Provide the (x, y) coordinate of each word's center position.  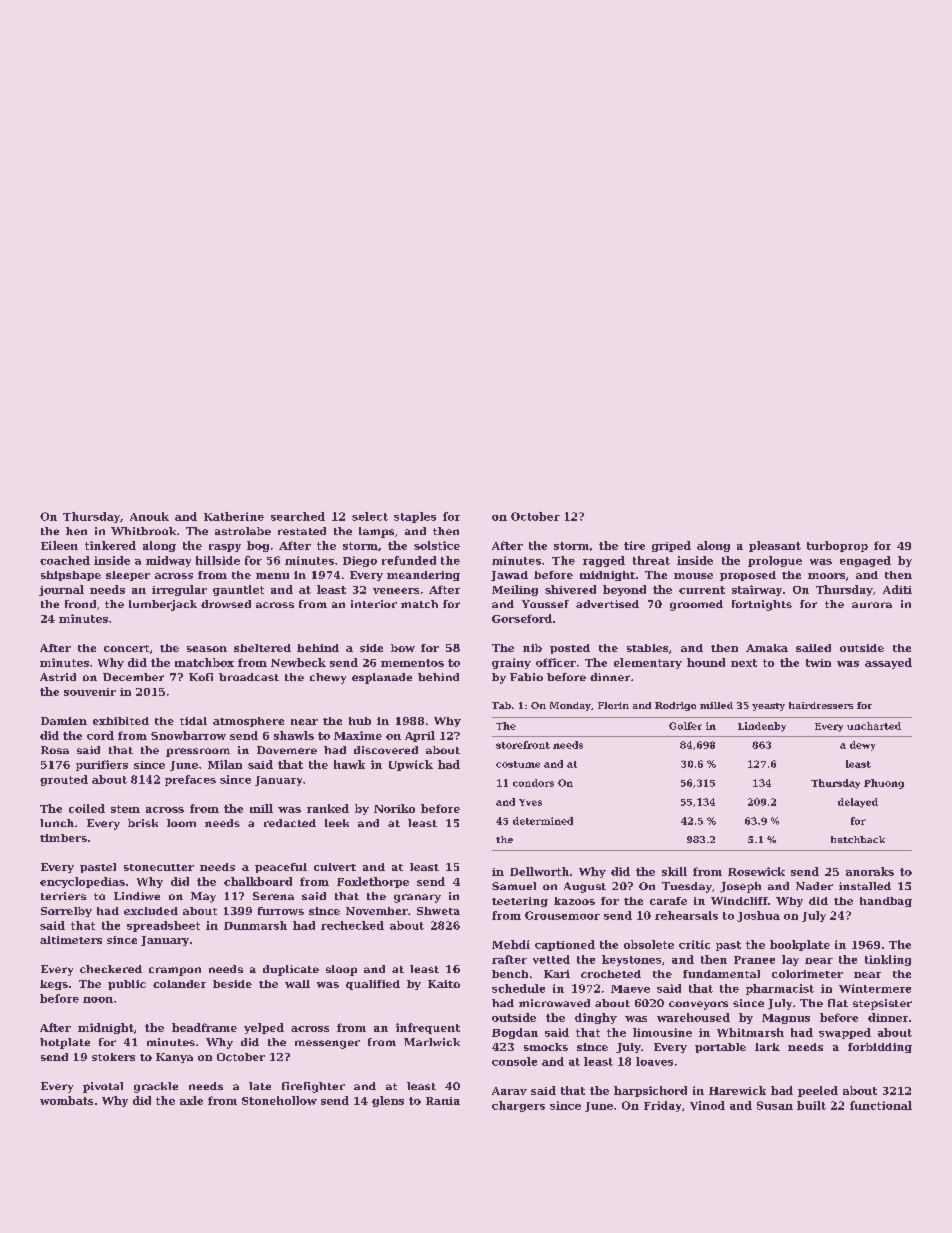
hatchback (858, 839)
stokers (113, 1057)
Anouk (149, 516)
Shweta (438, 911)
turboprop (837, 546)
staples (415, 517)
